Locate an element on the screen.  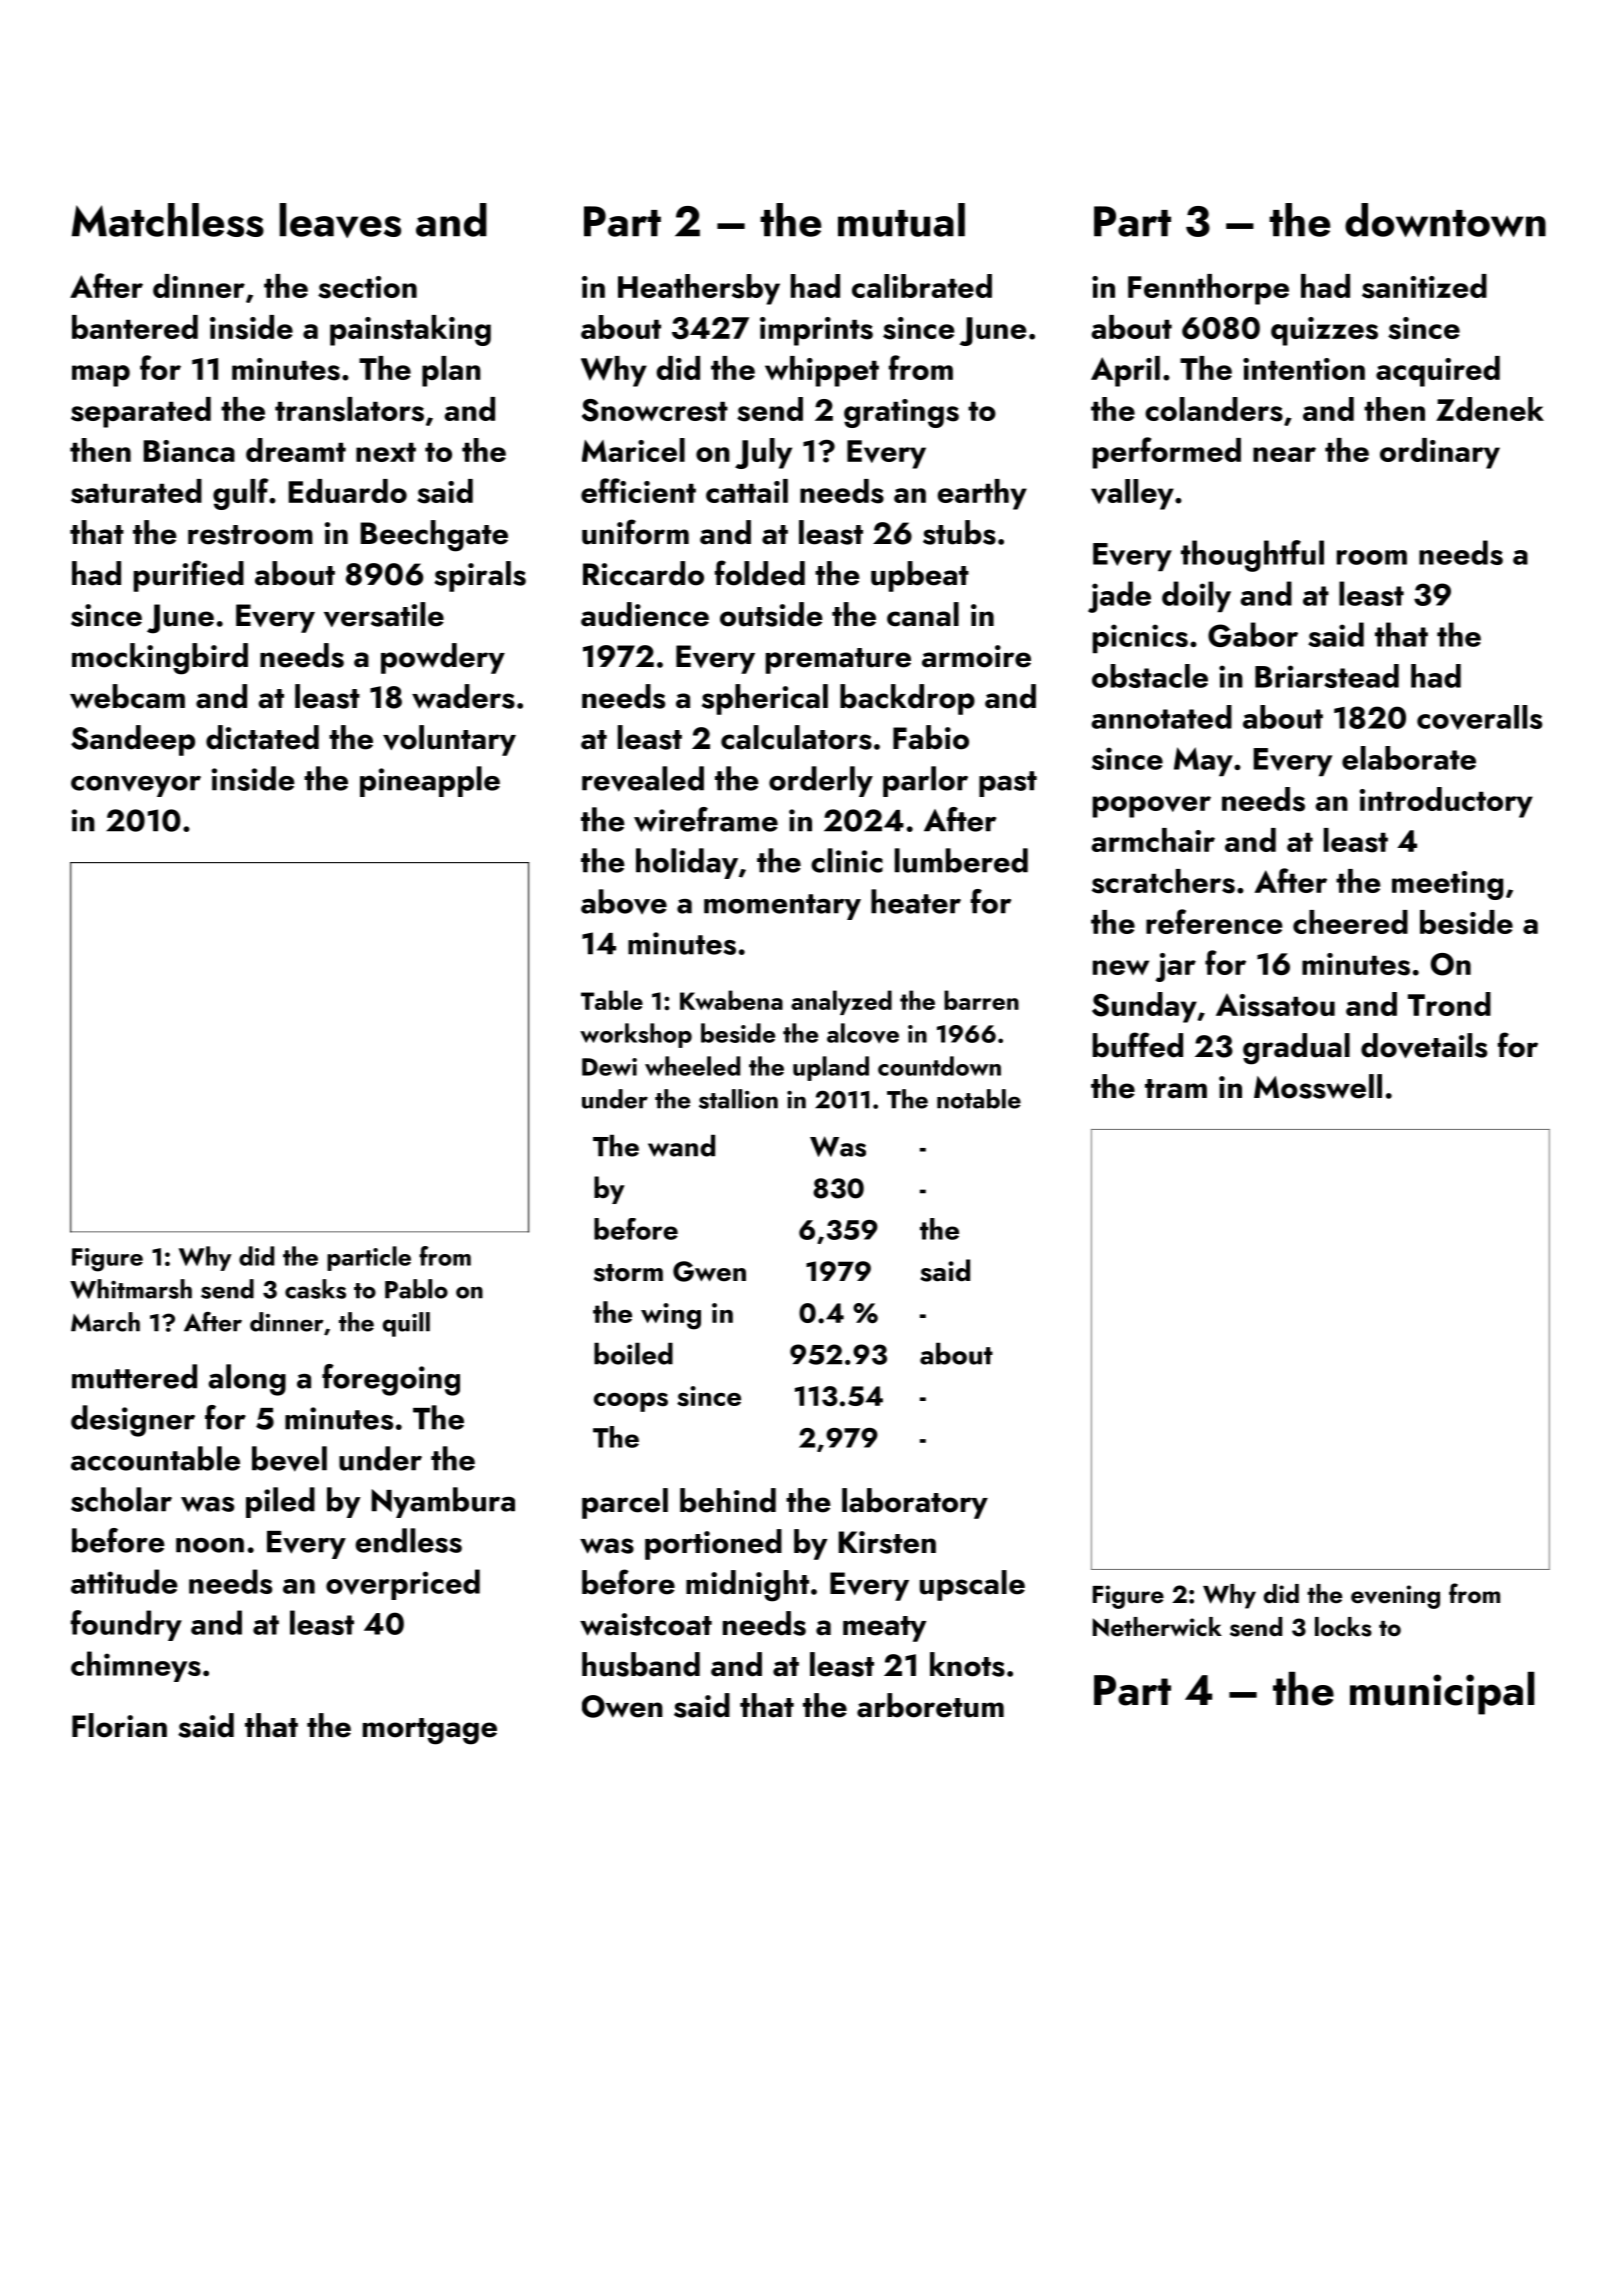
gratings is located at coordinates (901, 413).
